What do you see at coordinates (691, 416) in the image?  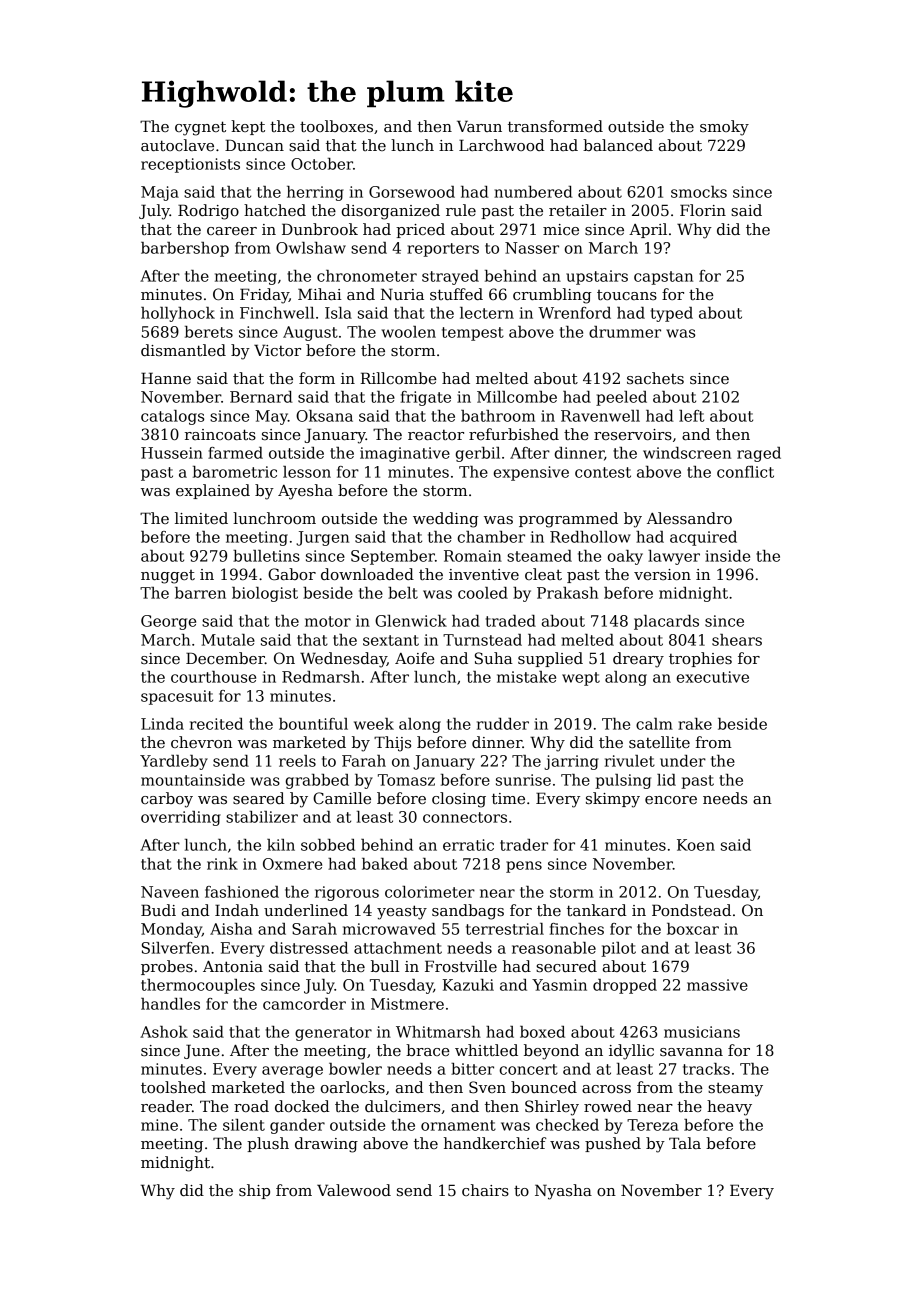 I see `left` at bounding box center [691, 416].
